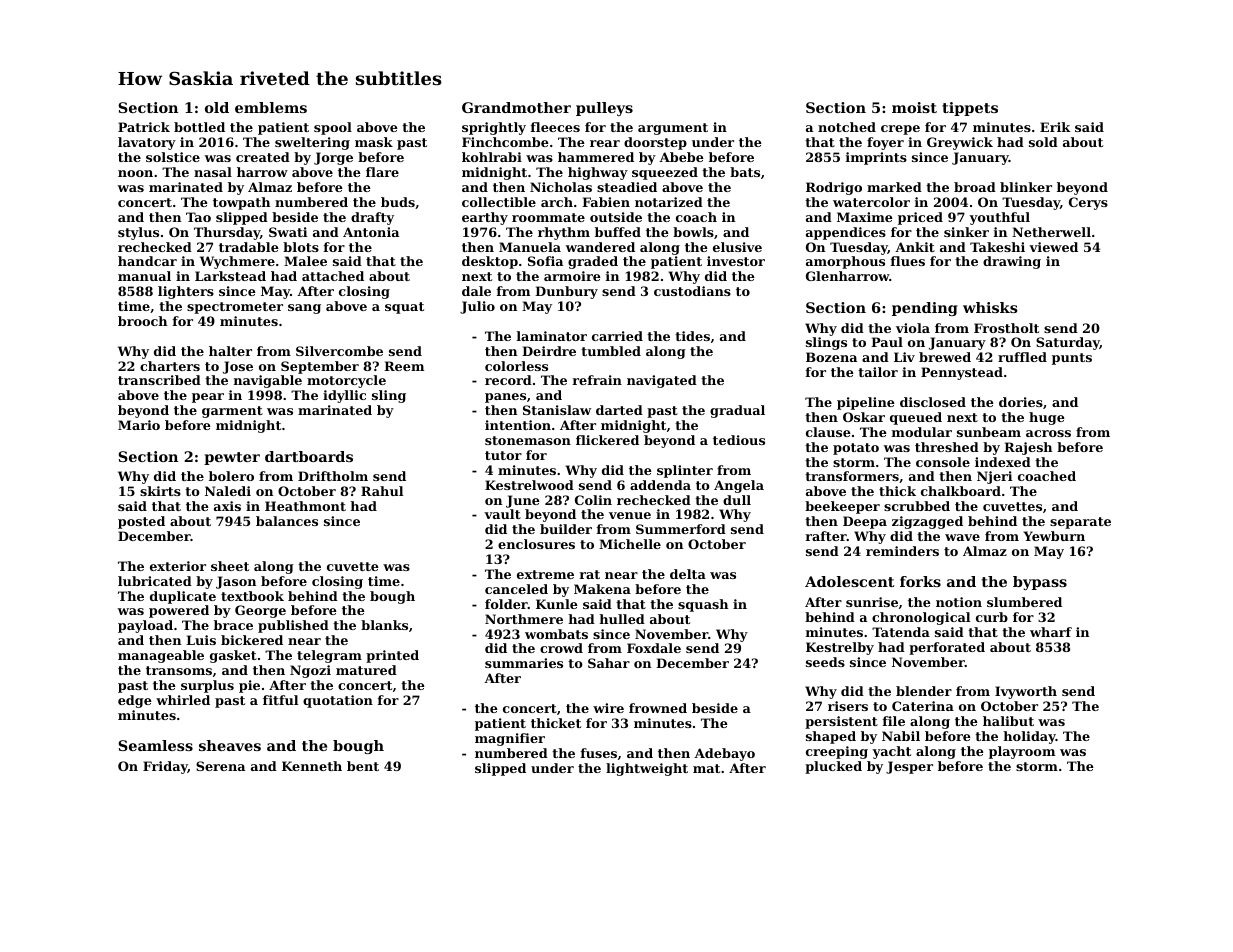  What do you see at coordinates (600, 247) in the document?
I see `wandered` at bounding box center [600, 247].
